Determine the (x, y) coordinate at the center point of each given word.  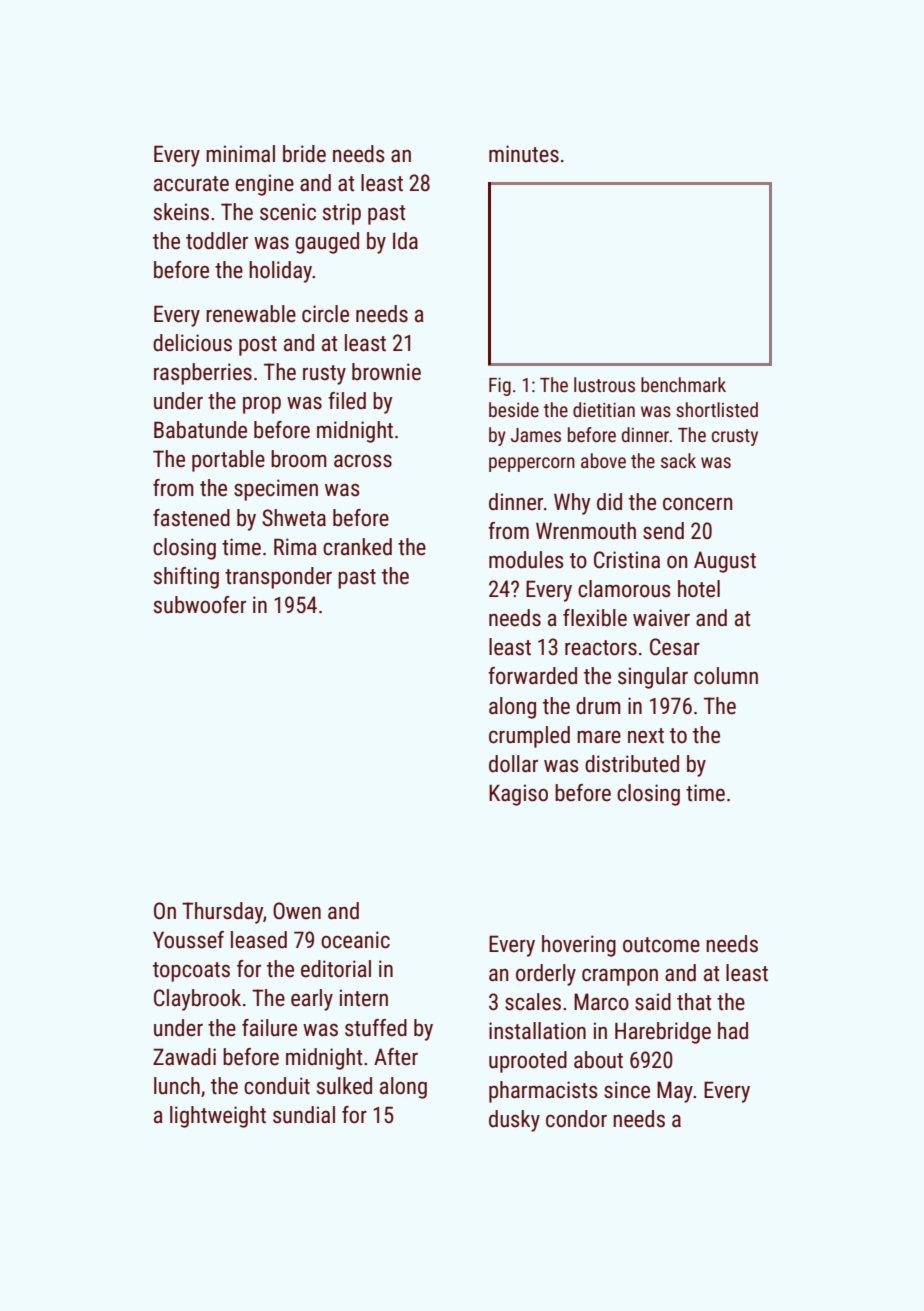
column (726, 676)
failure (269, 1028)
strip (342, 214)
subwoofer (200, 605)
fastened (191, 518)
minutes (524, 154)
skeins (181, 212)
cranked (357, 547)
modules (526, 560)
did (609, 502)
